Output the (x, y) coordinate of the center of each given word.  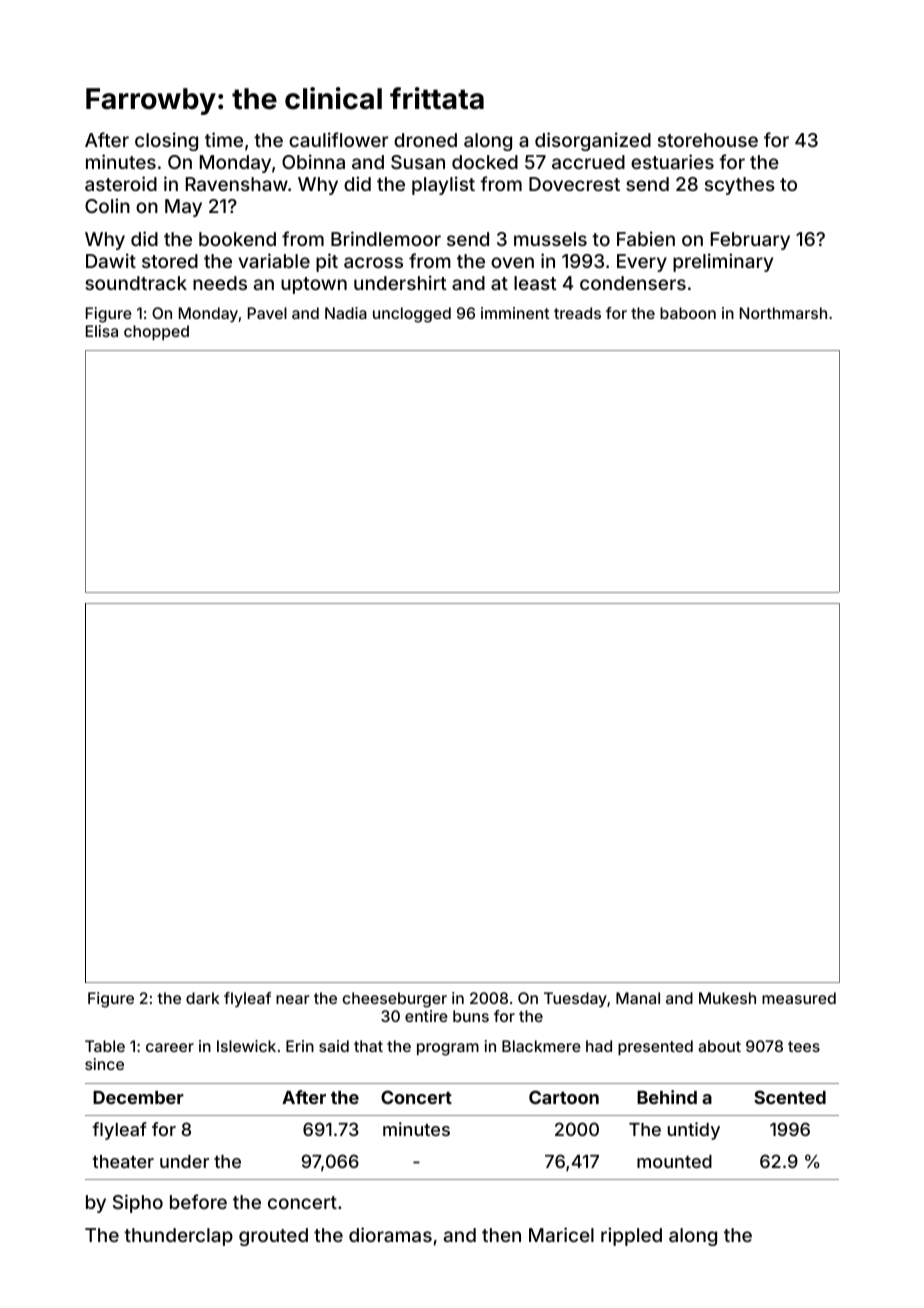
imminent (515, 313)
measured (799, 998)
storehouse (708, 140)
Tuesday (575, 1000)
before (198, 1201)
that (368, 1046)
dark (203, 998)
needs (220, 283)
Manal (638, 998)
